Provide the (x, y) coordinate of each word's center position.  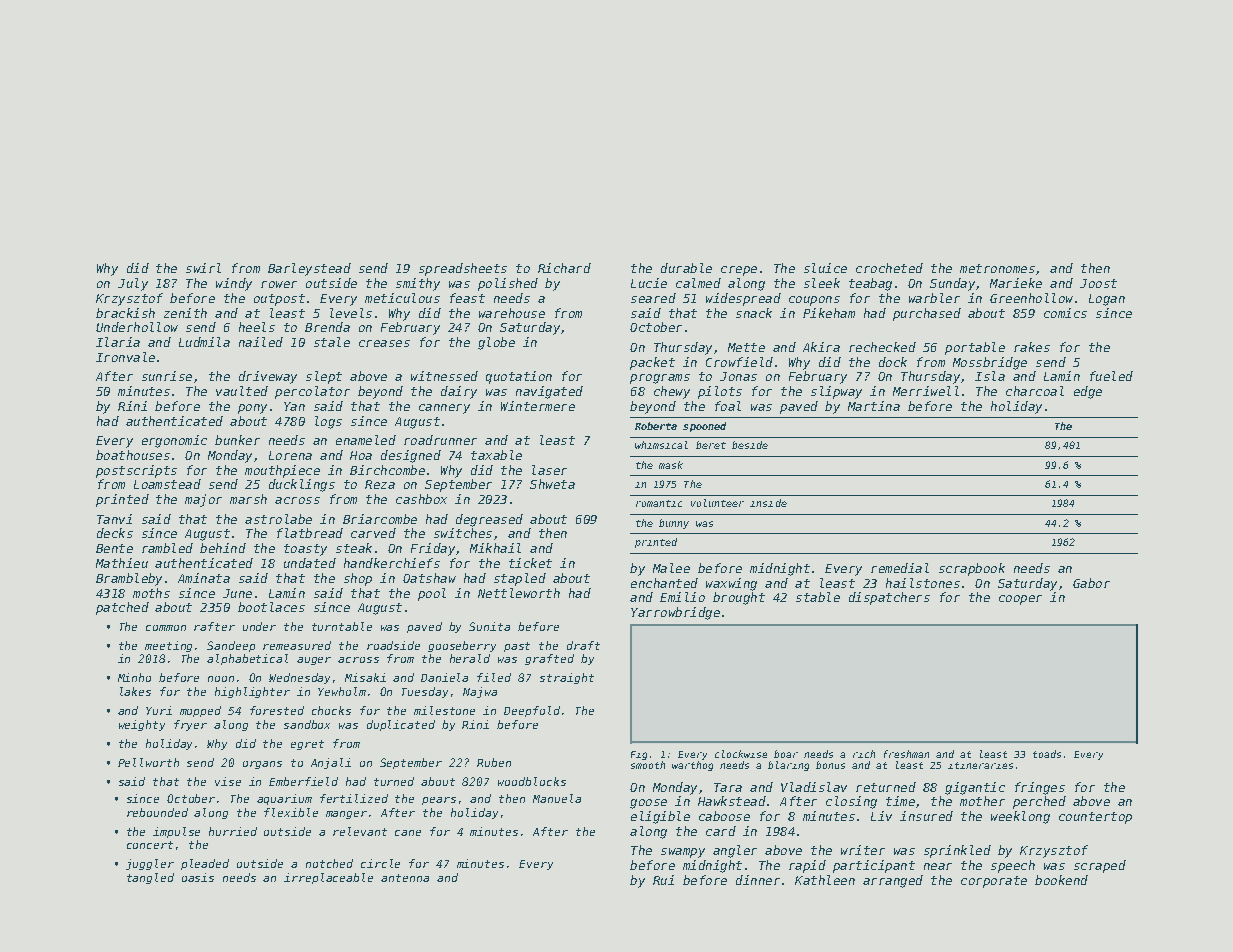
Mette (746, 347)
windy (234, 284)
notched (329, 863)
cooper (1020, 600)
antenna (405, 878)
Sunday (952, 284)
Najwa (480, 692)
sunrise (167, 376)
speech (1013, 866)
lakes (135, 691)
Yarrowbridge (675, 613)
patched (122, 608)
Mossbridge (990, 363)
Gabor (1091, 583)
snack (754, 313)
